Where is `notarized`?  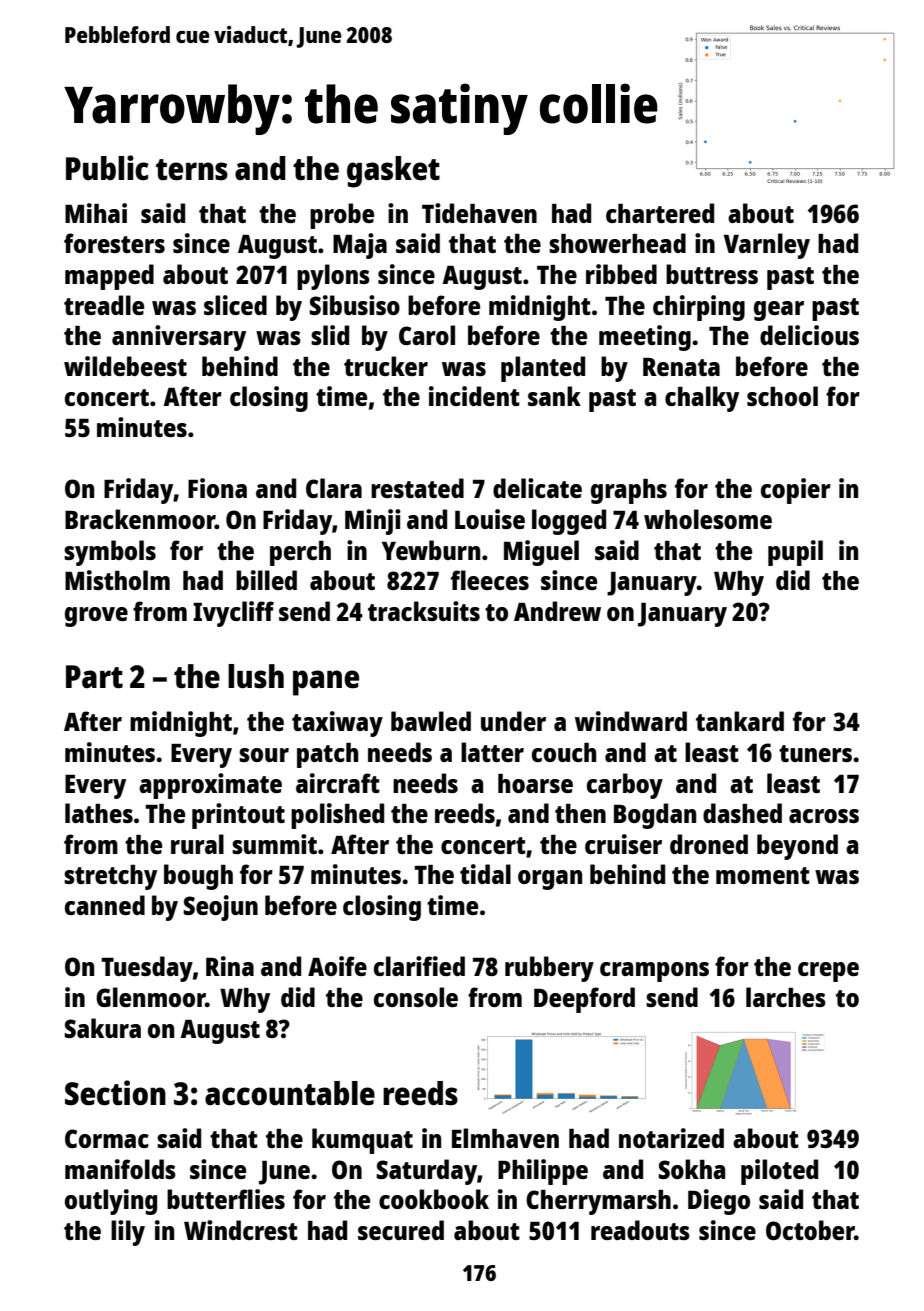
notarized is located at coordinates (671, 1138).
